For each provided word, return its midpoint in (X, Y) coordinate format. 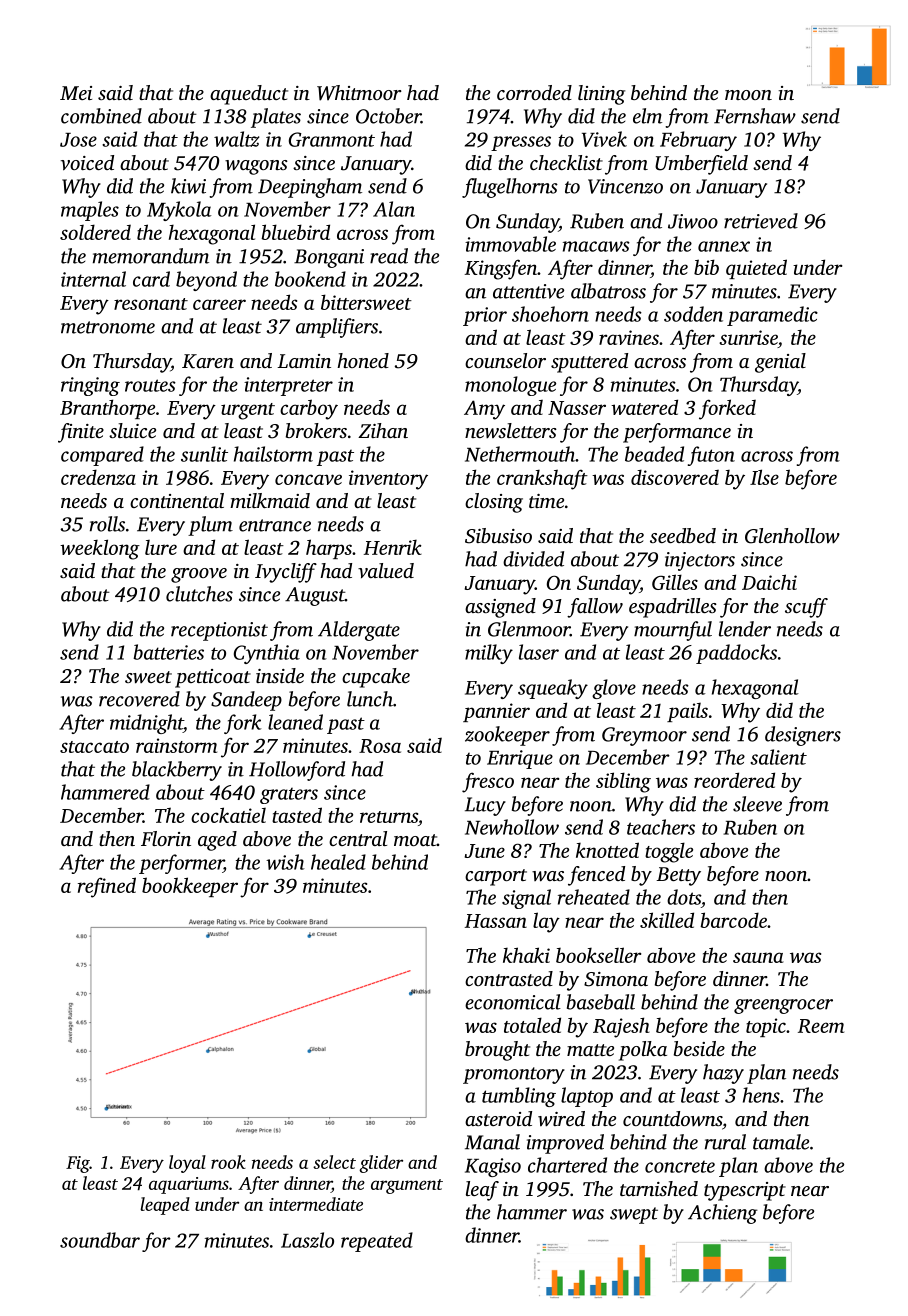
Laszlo (307, 1240)
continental (177, 500)
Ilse (764, 477)
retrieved (761, 221)
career (219, 304)
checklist (566, 162)
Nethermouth (520, 454)
